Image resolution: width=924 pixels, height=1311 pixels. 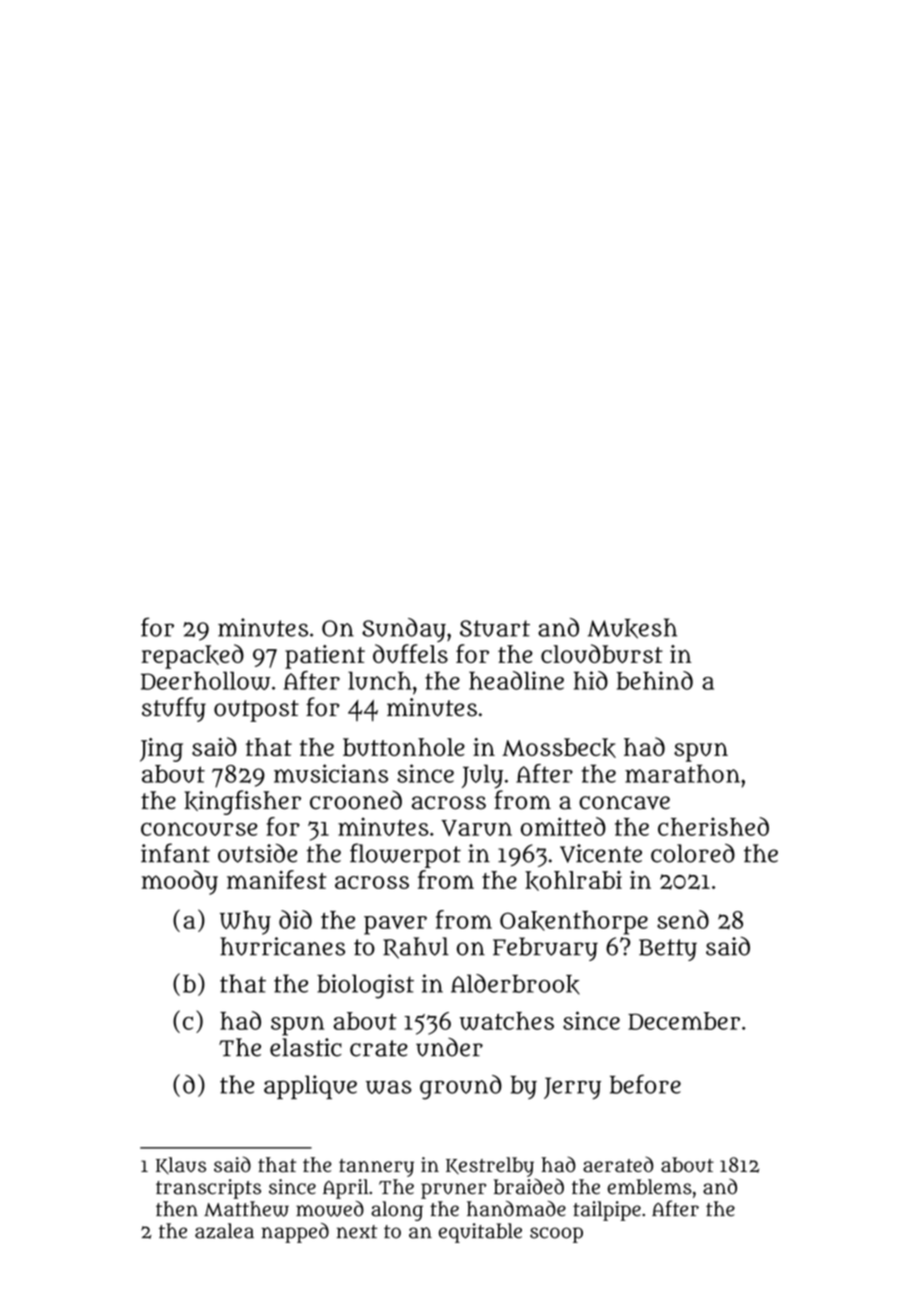 What do you see at coordinates (556, 1235) in the image?
I see `scoop` at bounding box center [556, 1235].
